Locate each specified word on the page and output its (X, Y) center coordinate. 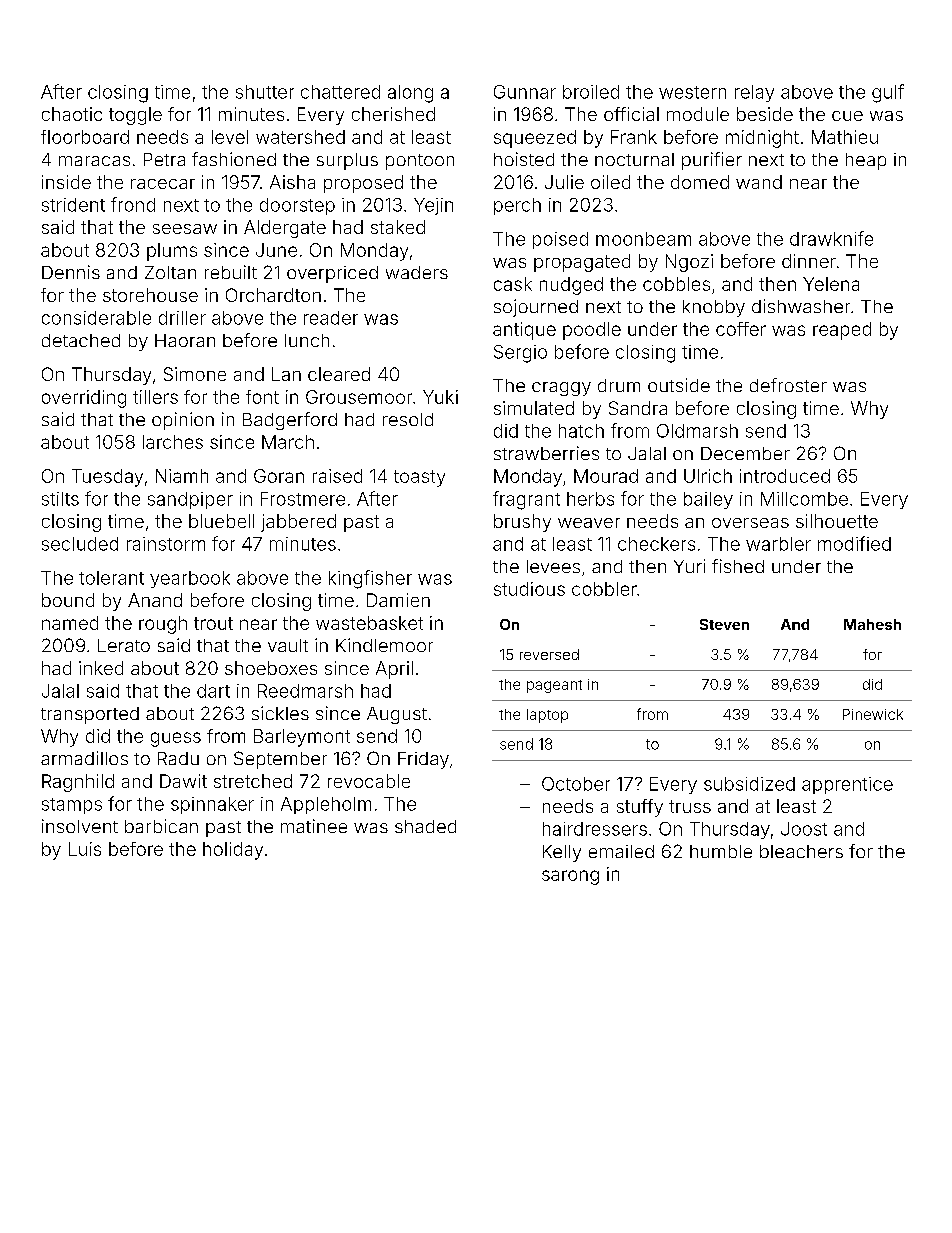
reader (331, 318)
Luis (85, 849)
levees (553, 566)
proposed (363, 184)
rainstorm (166, 544)
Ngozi (689, 263)
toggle (135, 116)
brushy (522, 523)
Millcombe (804, 499)
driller (182, 318)
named (70, 623)
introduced (785, 476)
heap (866, 161)
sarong (570, 877)
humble (721, 851)
